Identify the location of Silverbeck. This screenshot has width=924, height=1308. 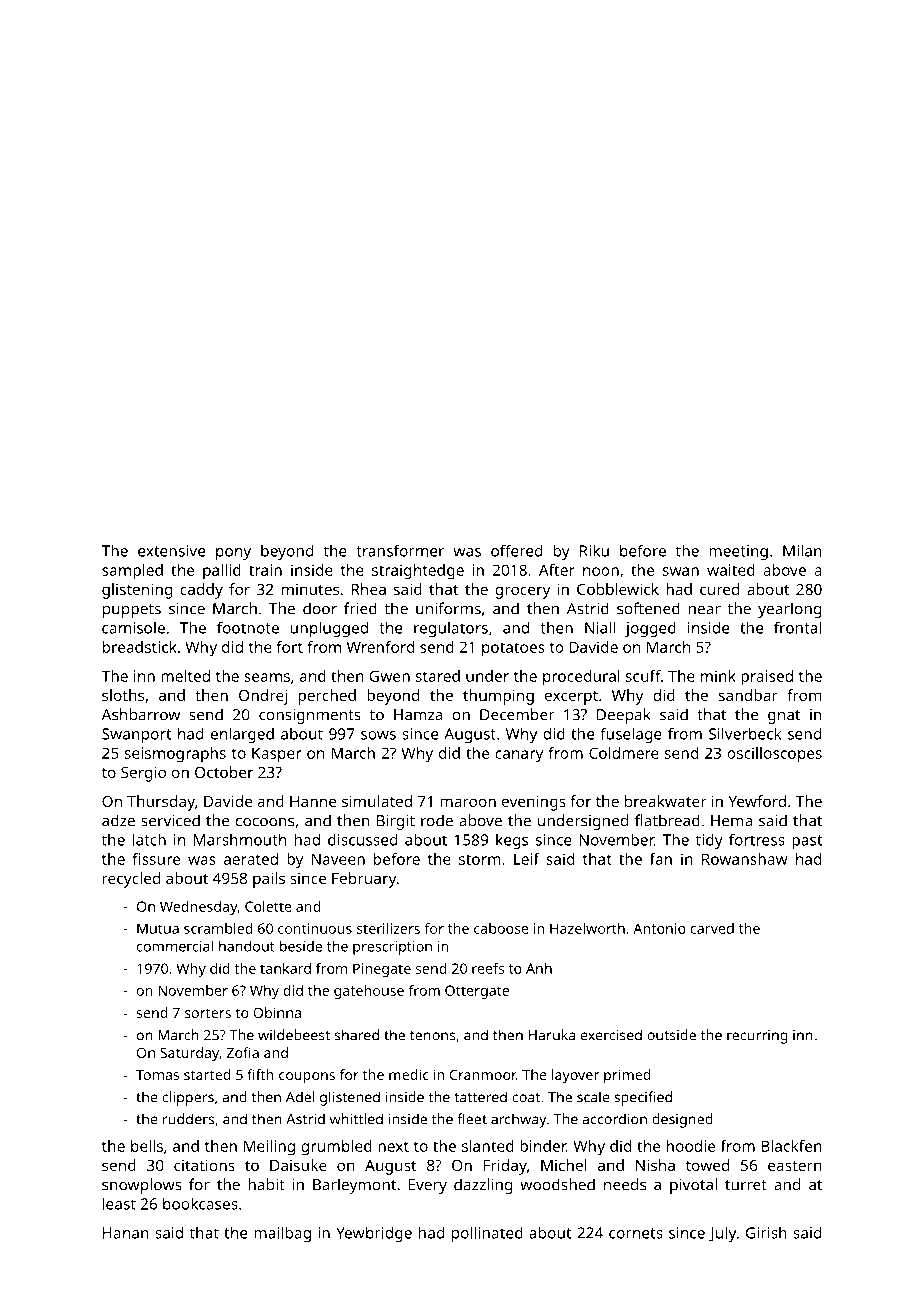
(745, 733).
